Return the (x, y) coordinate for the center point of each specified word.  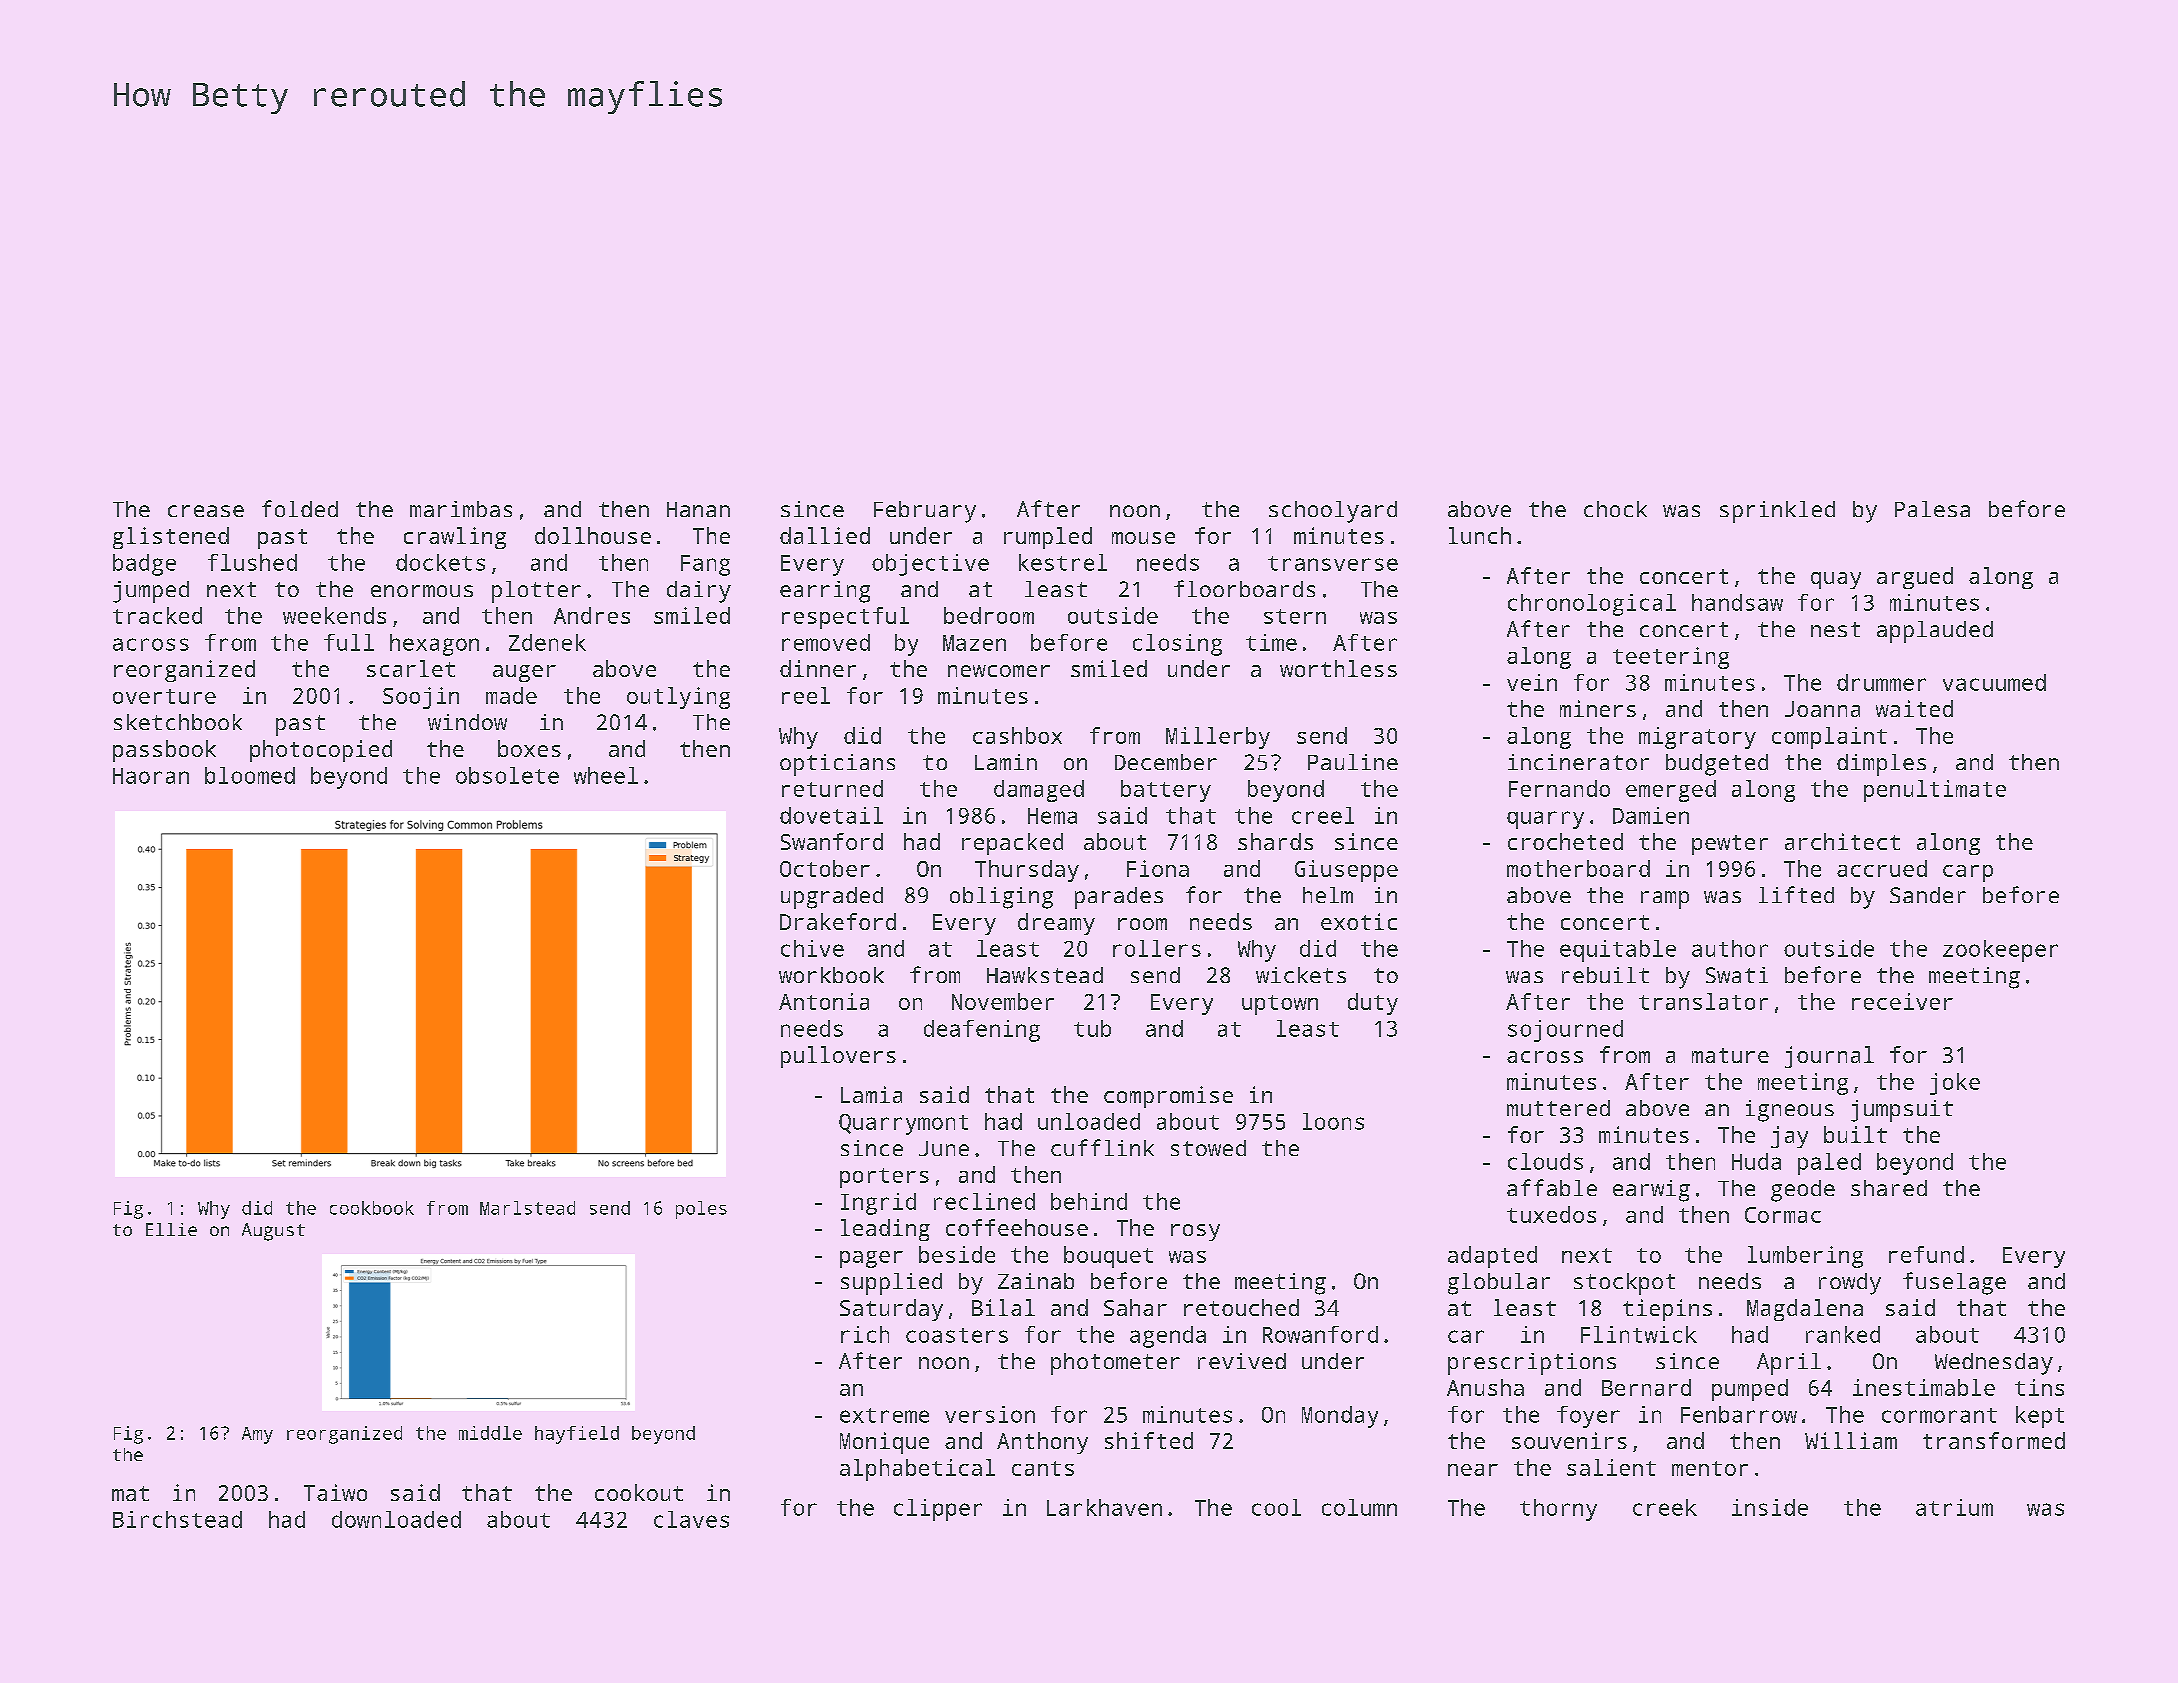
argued (1915, 578)
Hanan (698, 509)
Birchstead (177, 1519)
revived (1242, 1361)
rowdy (1850, 1284)
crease (206, 511)
